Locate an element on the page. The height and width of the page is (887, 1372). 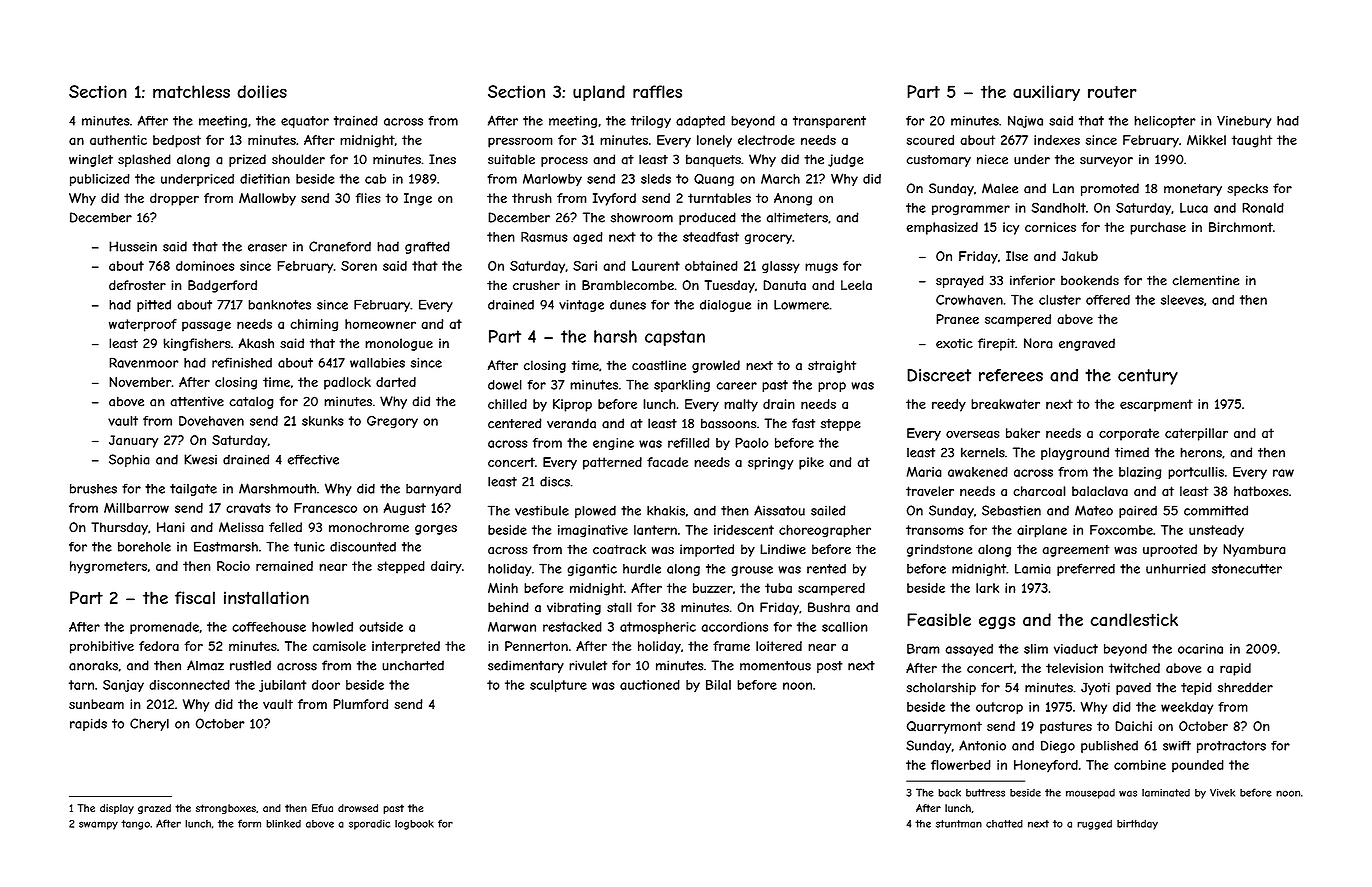
Ronald is located at coordinates (1263, 207).
